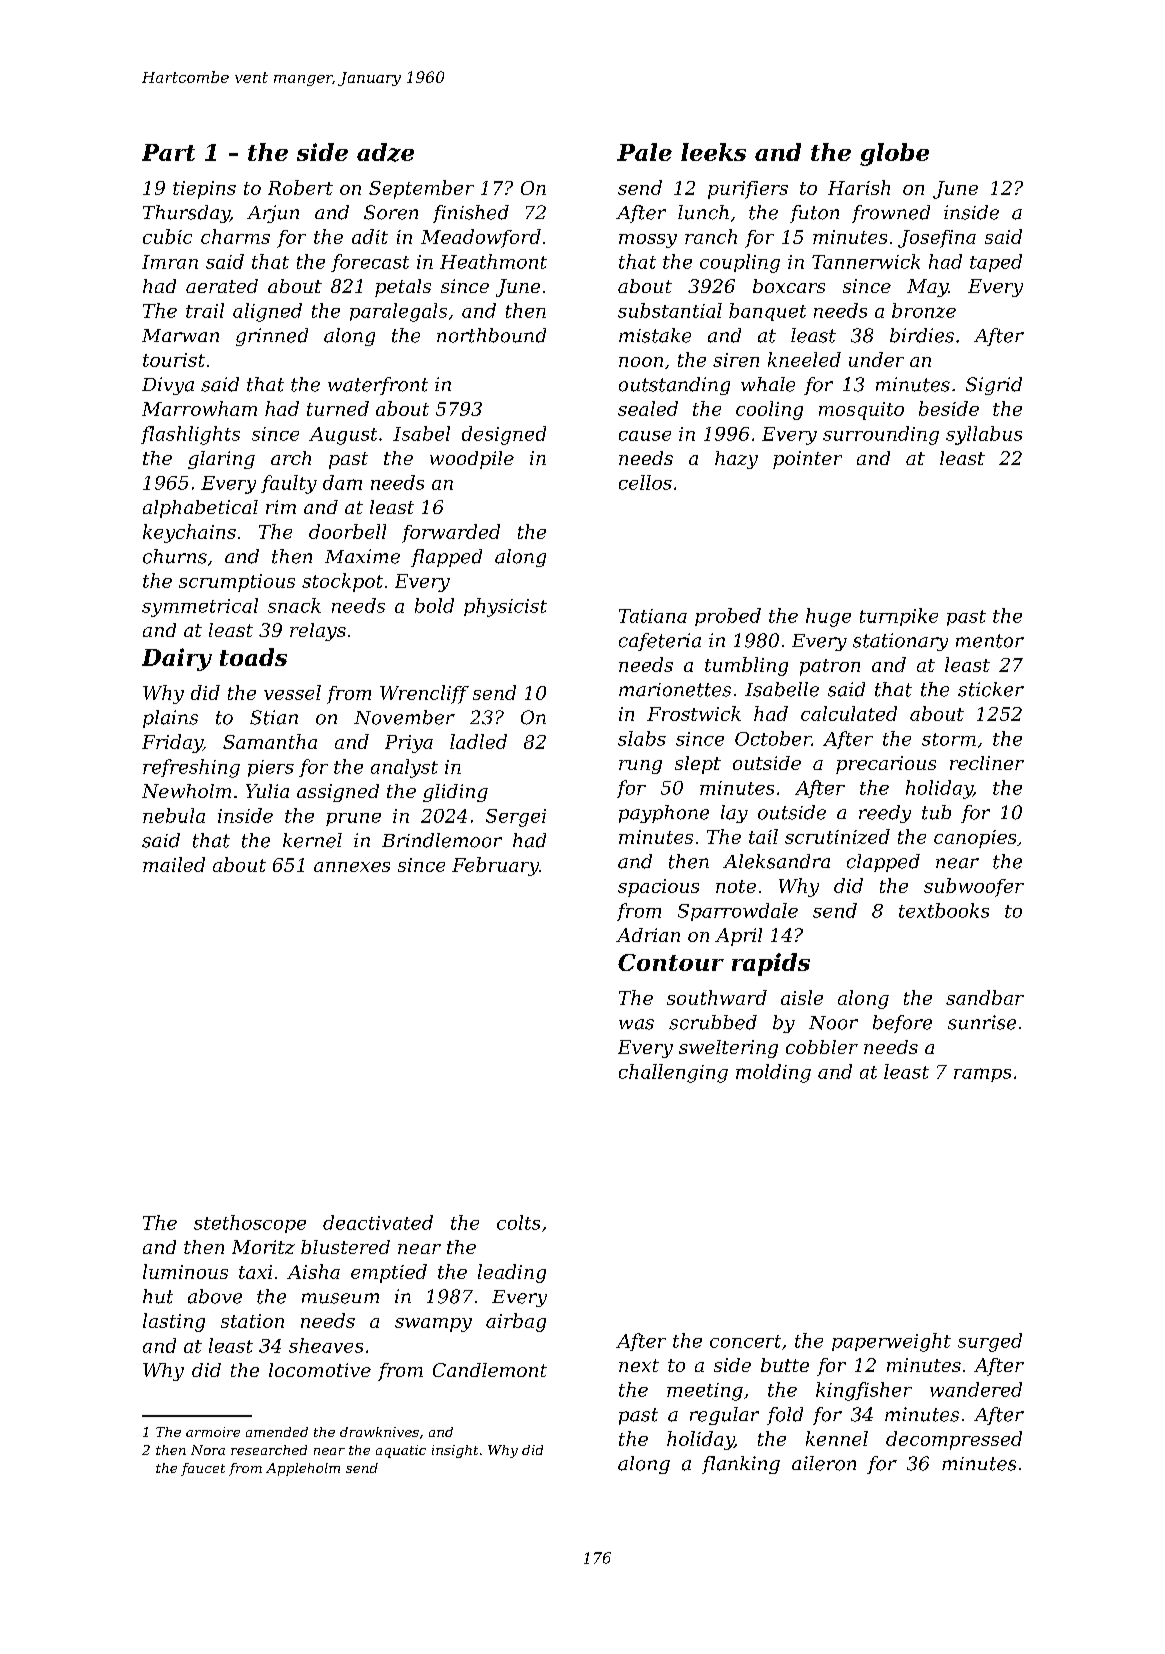 The height and width of the screenshot is (1654, 1165). I want to click on prune, so click(353, 819).
